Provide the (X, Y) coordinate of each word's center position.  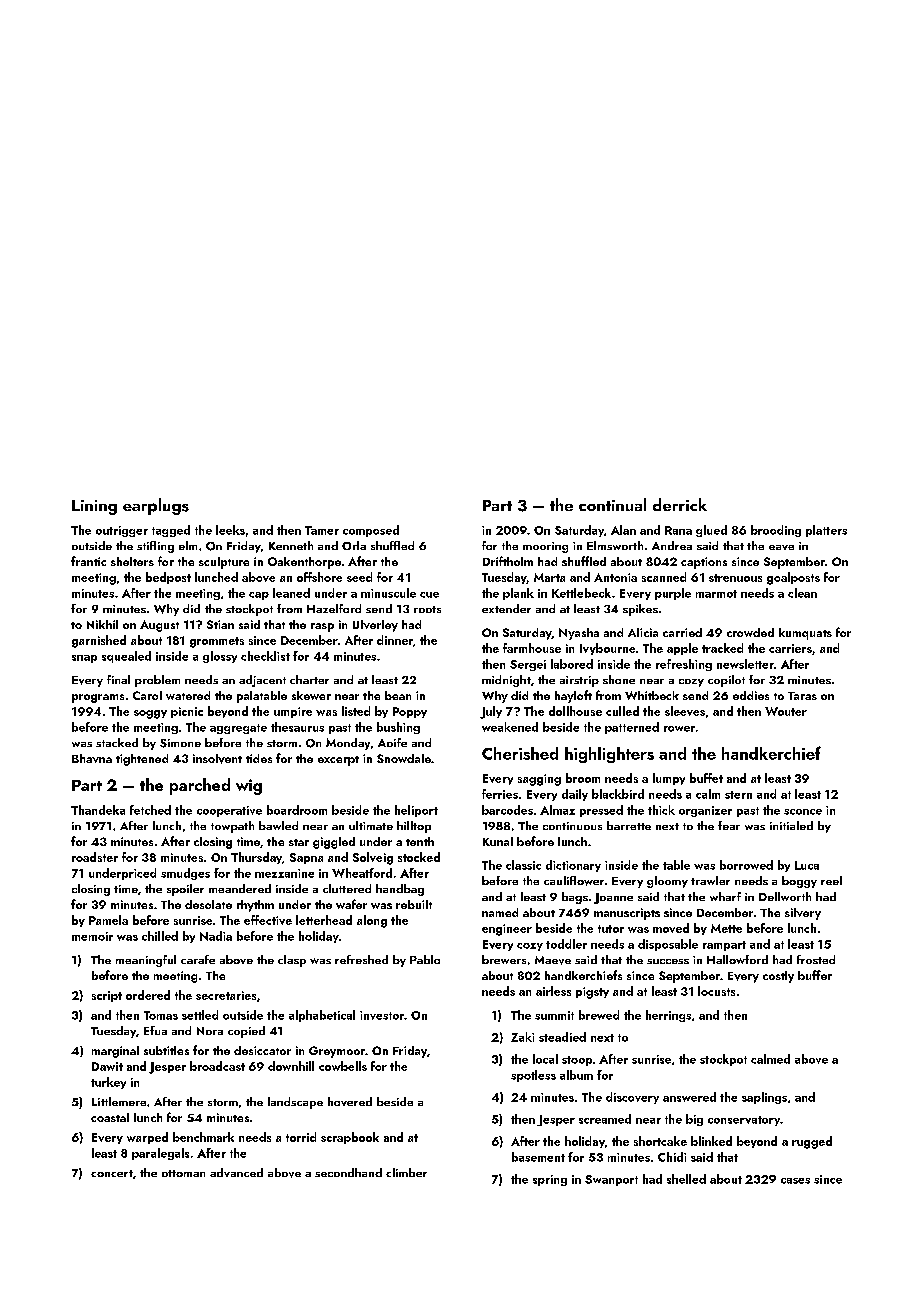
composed (371, 531)
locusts (716, 991)
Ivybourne (607, 649)
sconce (803, 812)
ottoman (183, 1173)
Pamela (108, 920)
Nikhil (102, 624)
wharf (725, 896)
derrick (680, 504)
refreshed (361, 959)
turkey (108, 1083)
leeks (230, 530)
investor (382, 1015)
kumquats (805, 634)
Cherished (520, 753)
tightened (142, 760)
